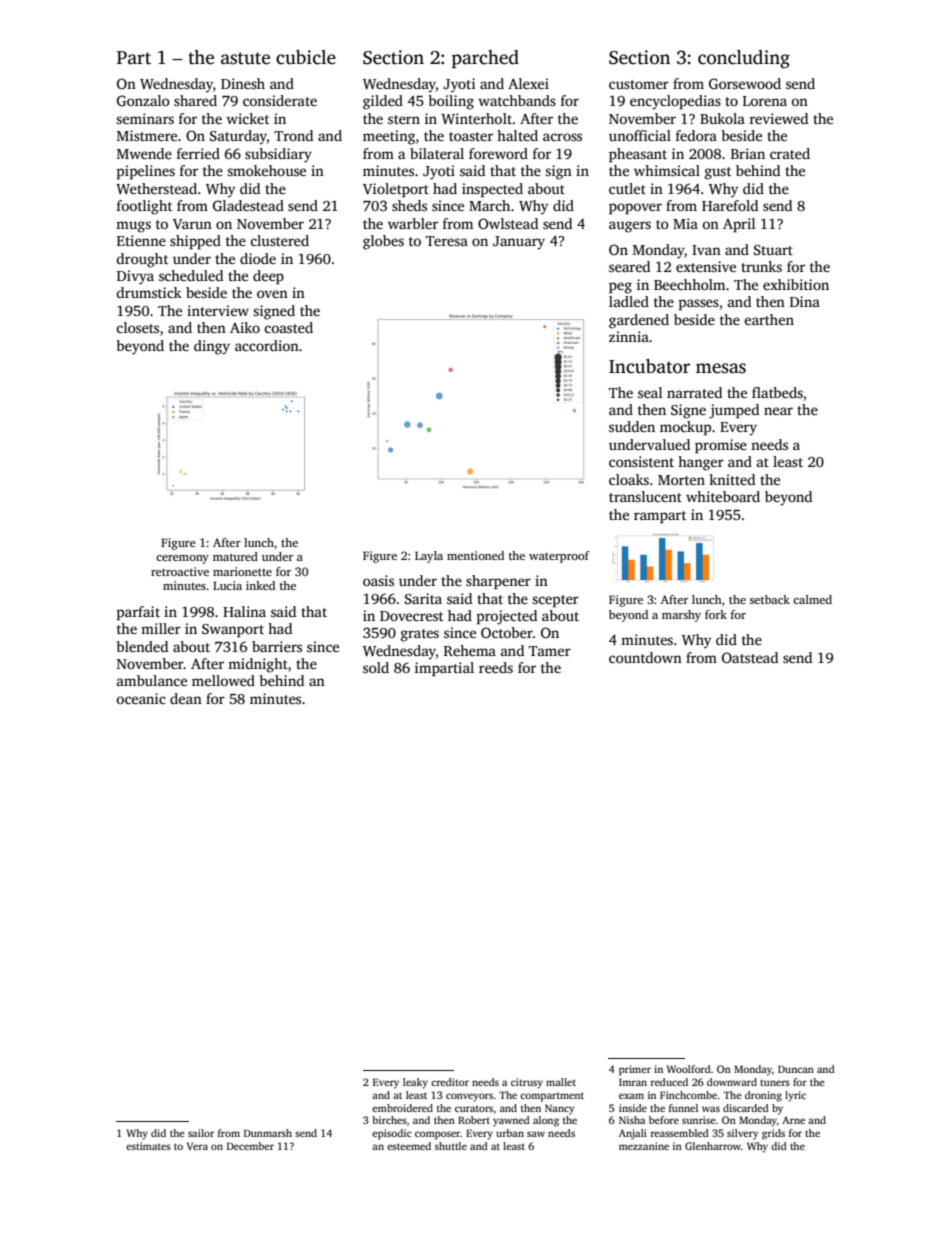 The height and width of the screenshot is (1233, 952). I want to click on Beechholm, so click(689, 284).
